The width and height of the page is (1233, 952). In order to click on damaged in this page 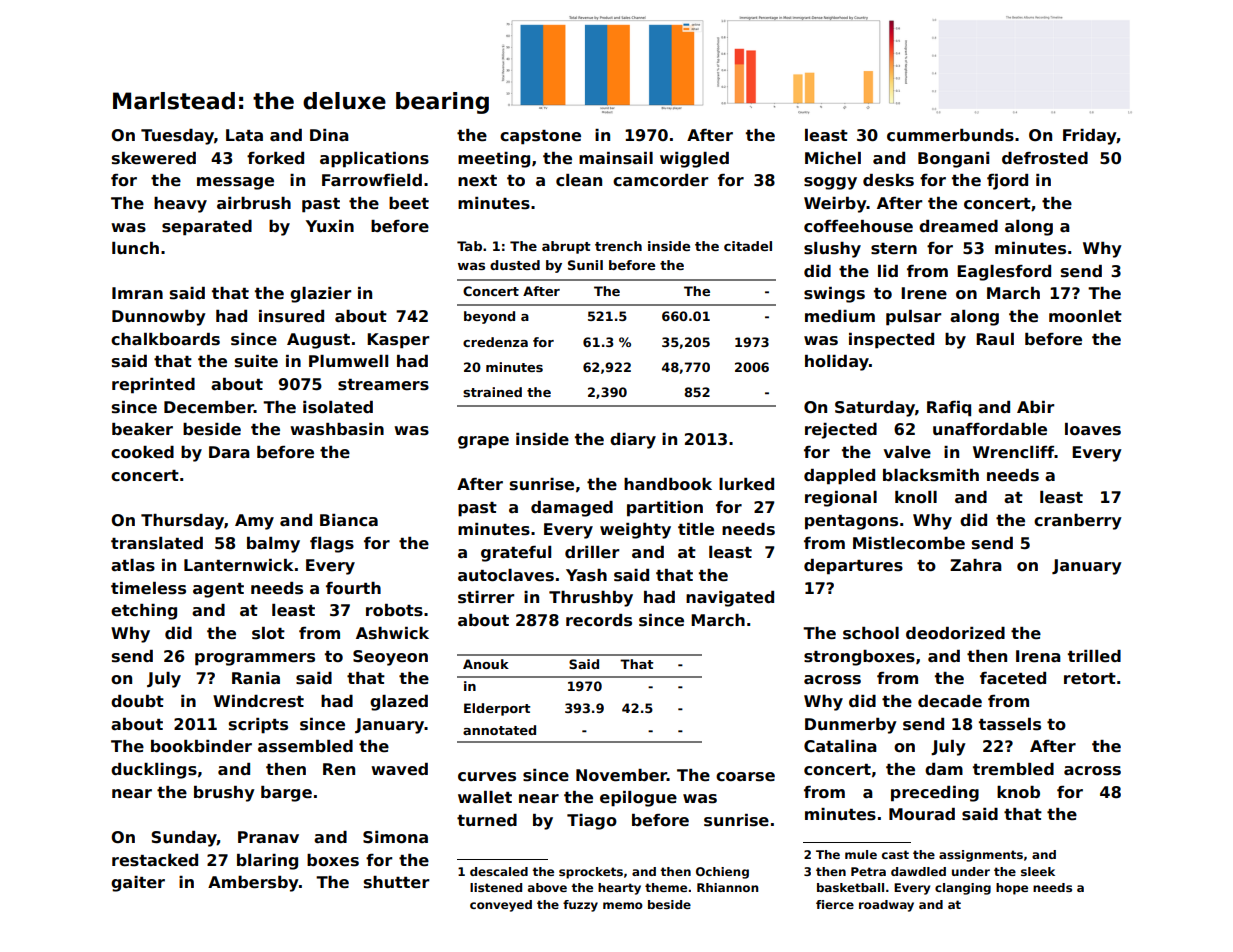, I will do `click(572, 509)`.
